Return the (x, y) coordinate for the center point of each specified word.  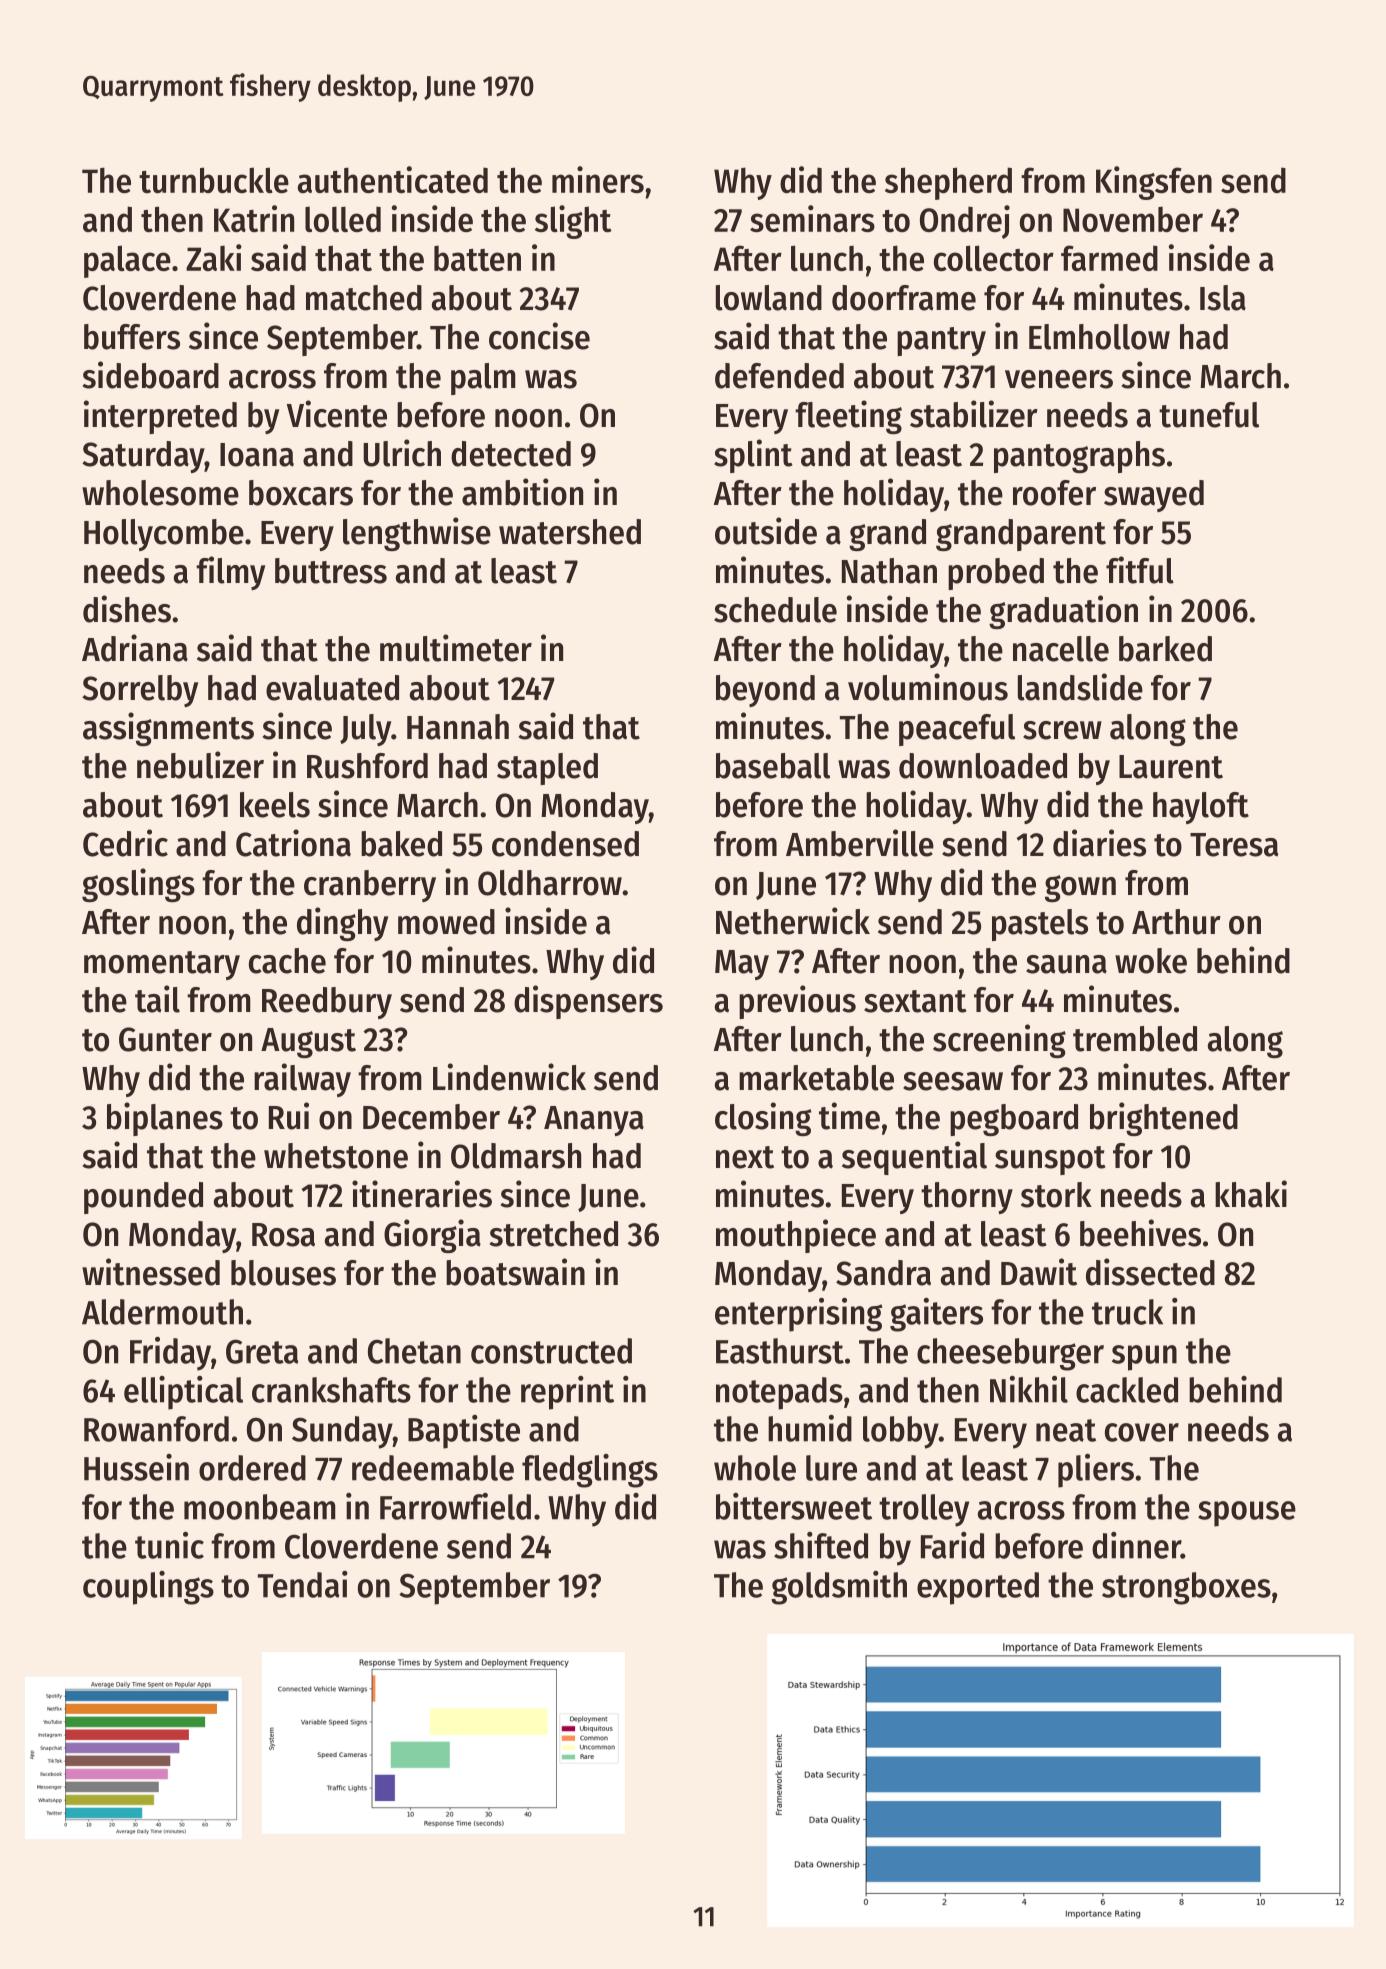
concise (539, 336)
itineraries (422, 1194)
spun (1144, 1358)
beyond (765, 691)
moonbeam (260, 1507)
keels (275, 805)
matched (364, 298)
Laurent (1171, 767)
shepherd (948, 183)
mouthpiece (796, 1236)
